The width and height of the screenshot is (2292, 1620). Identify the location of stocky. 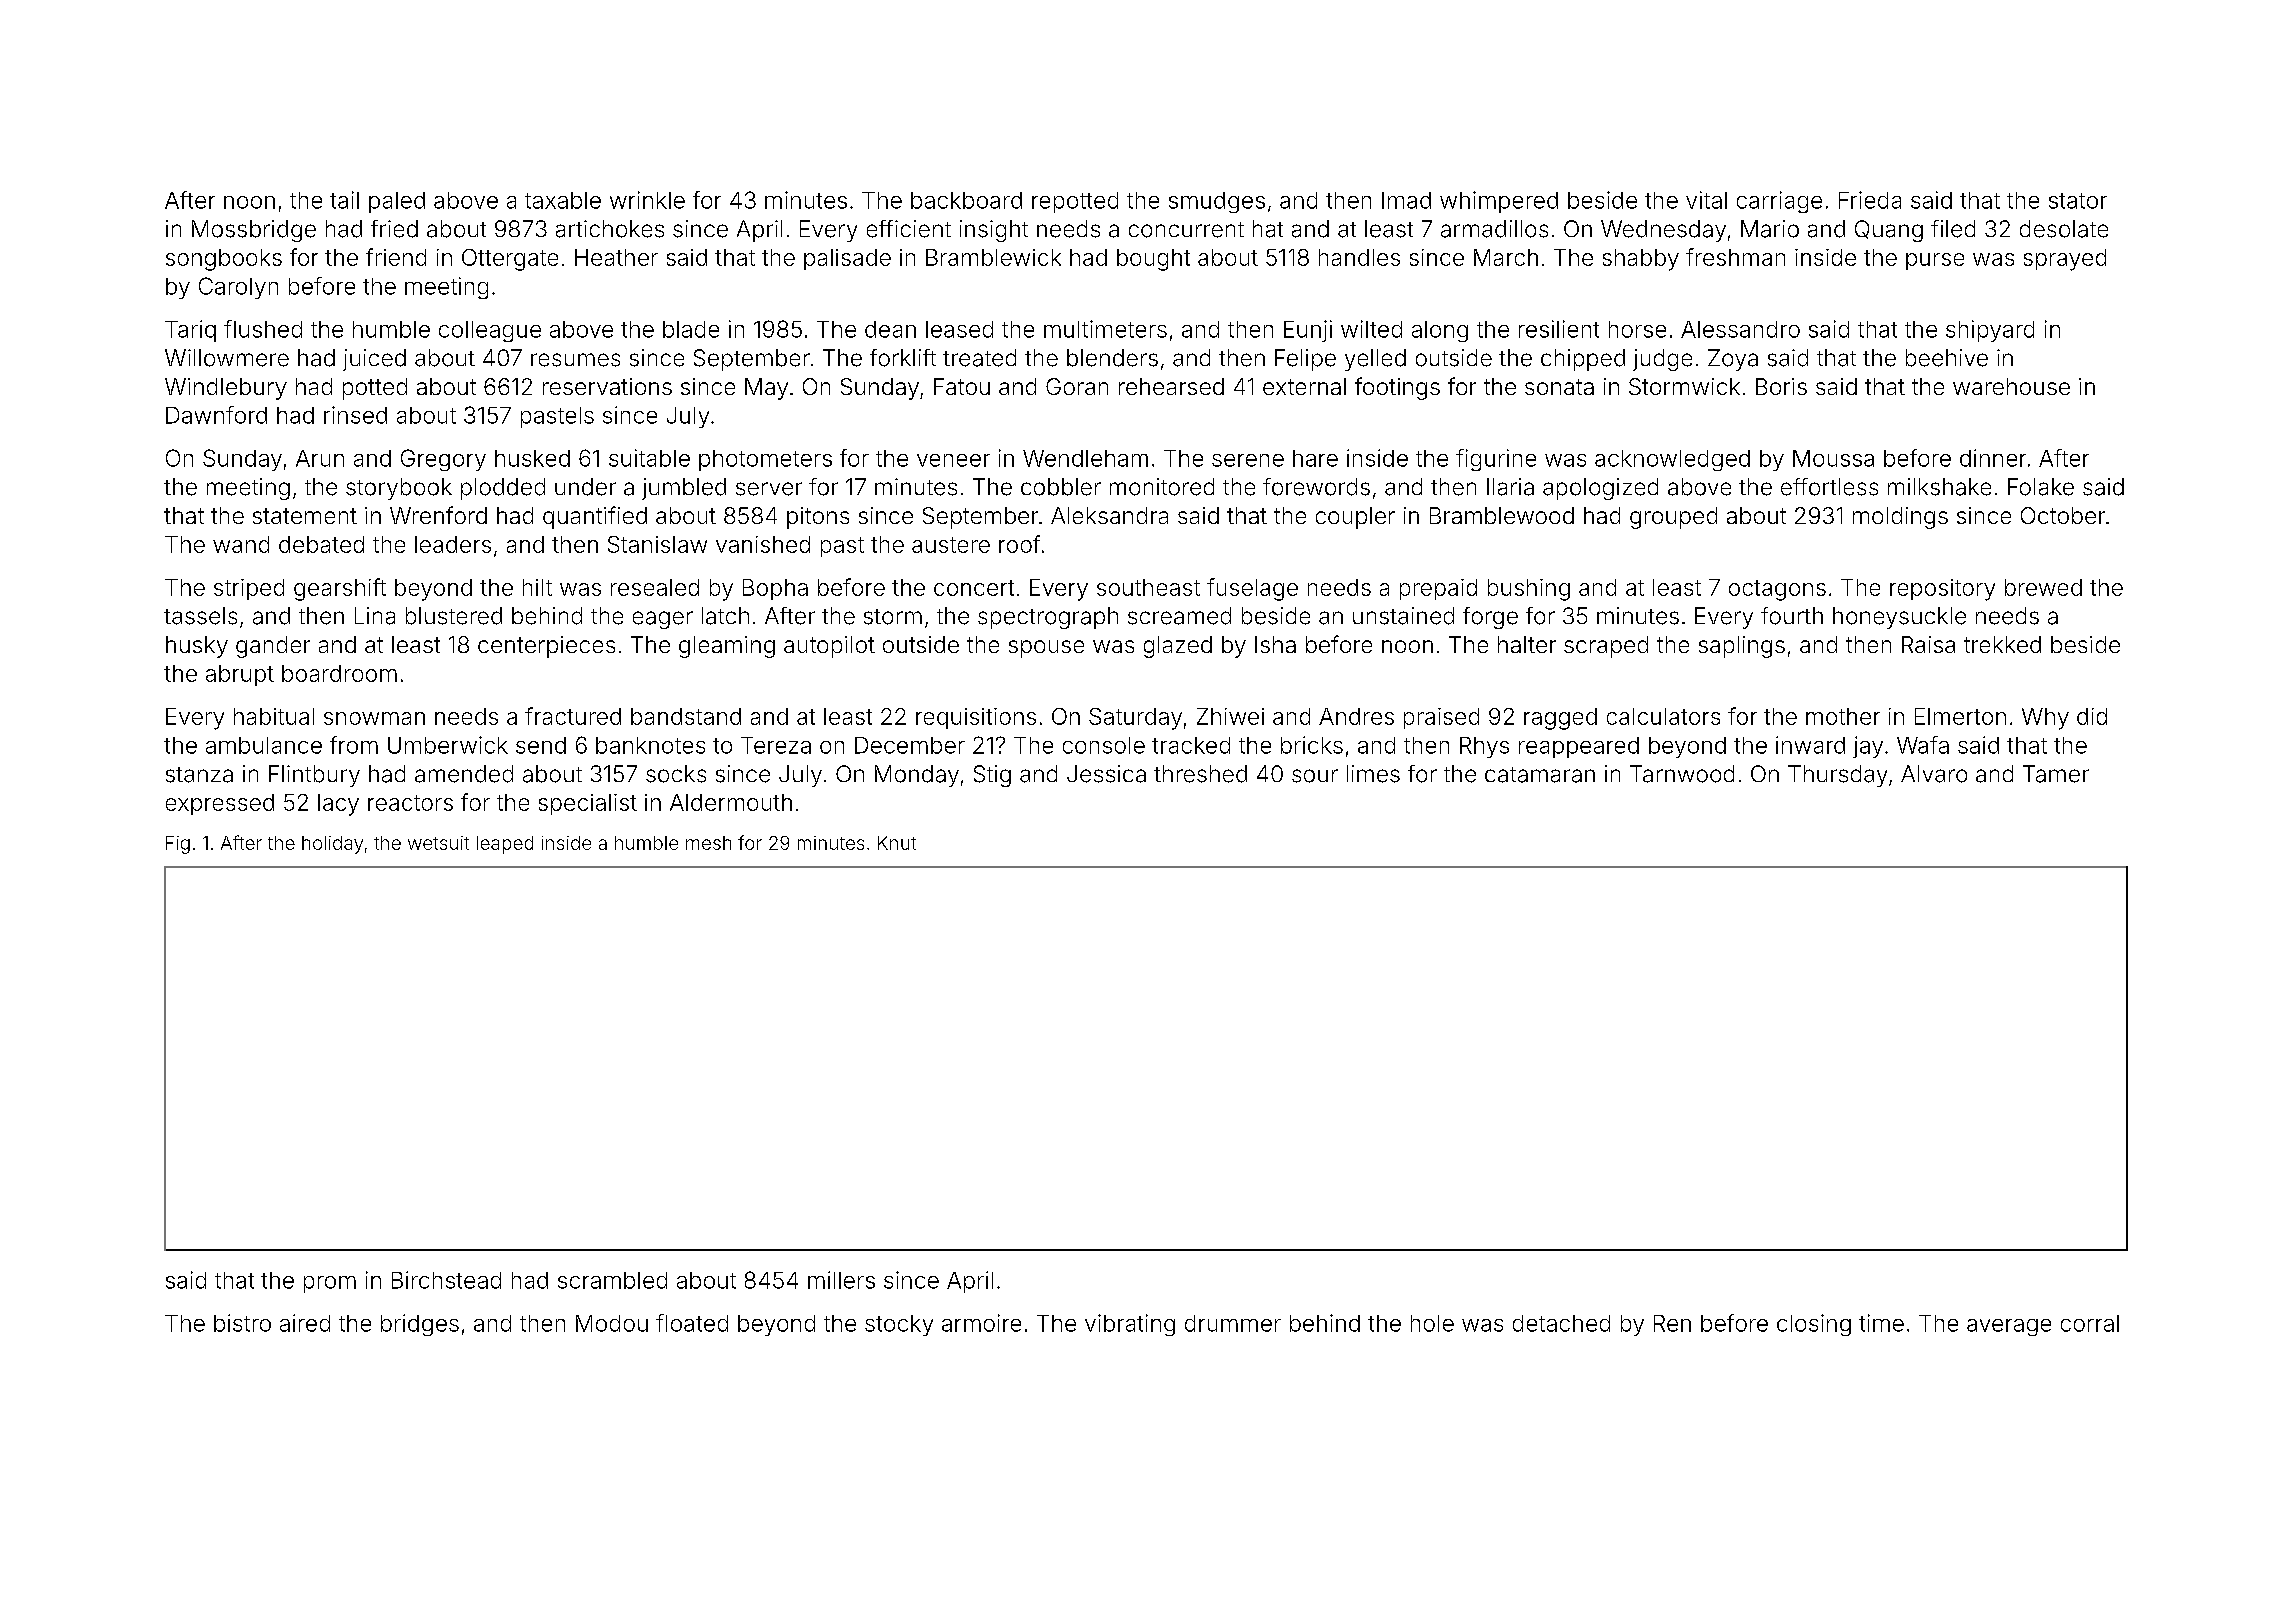
(899, 1325).
